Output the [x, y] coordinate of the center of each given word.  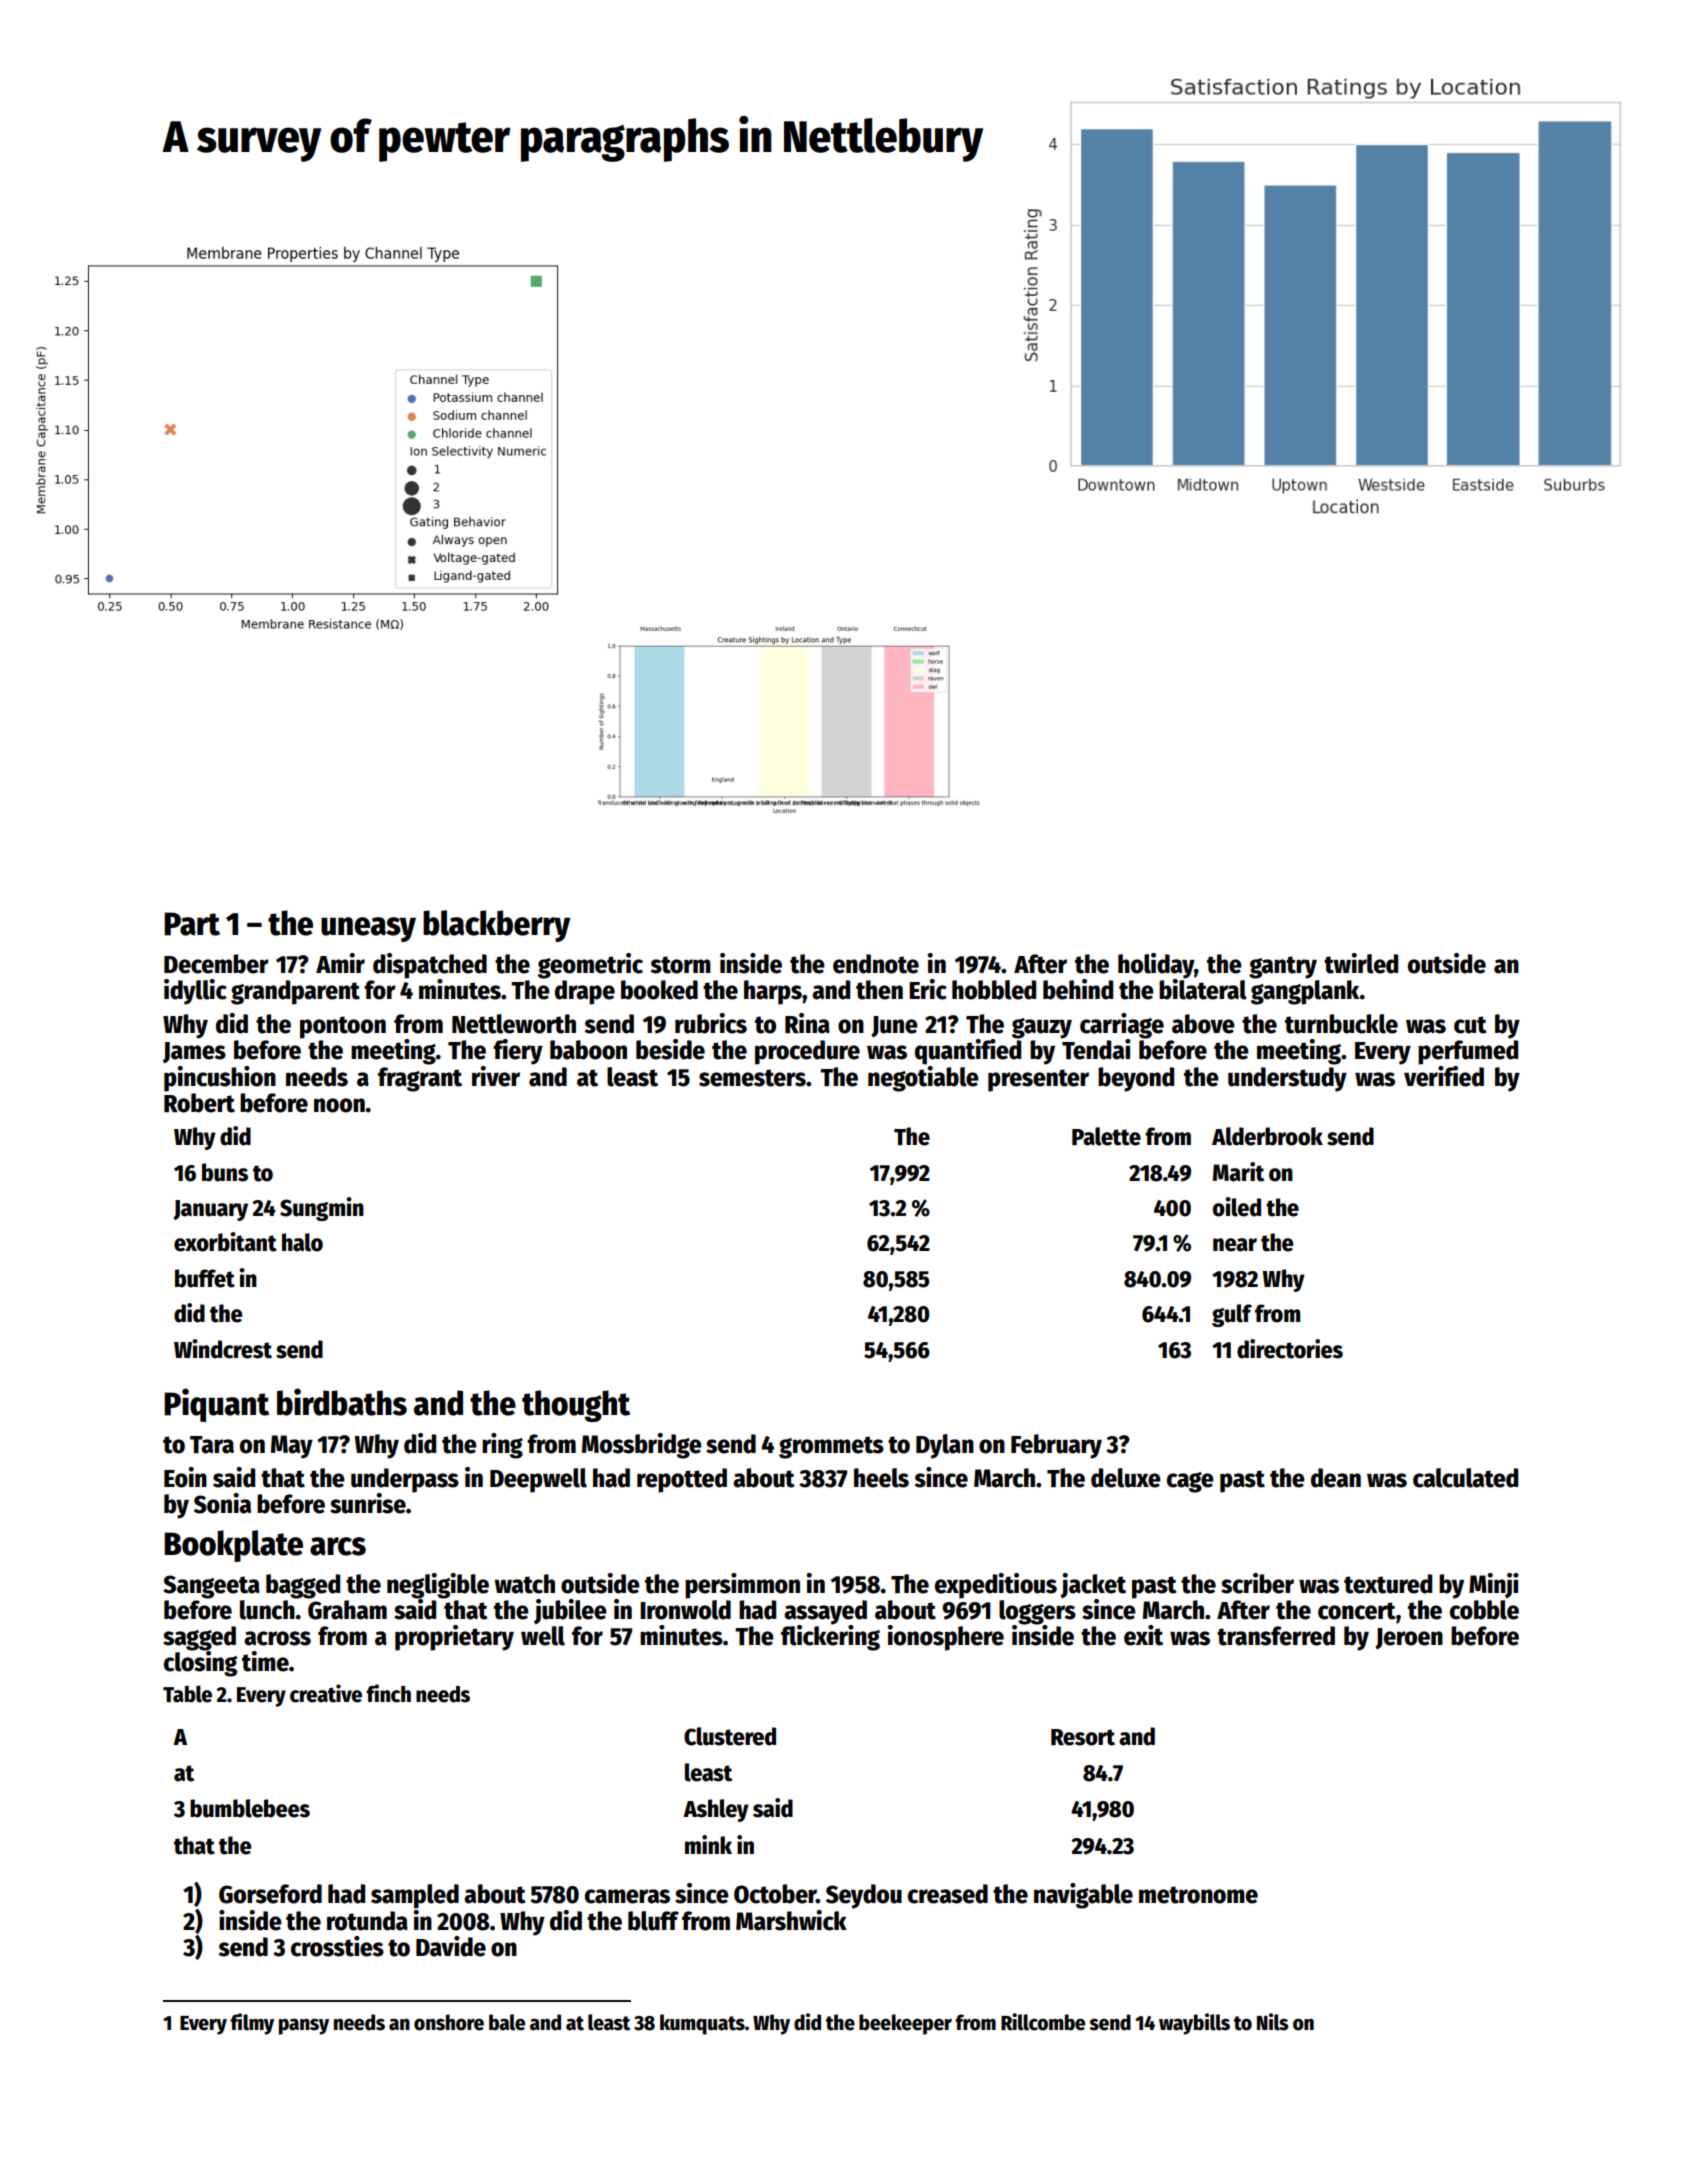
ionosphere [945, 1638]
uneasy [368, 929]
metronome [1198, 1895]
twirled [1361, 963]
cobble [1484, 1610]
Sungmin [322, 1209]
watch [524, 1584]
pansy [304, 2027]
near [1235, 1245]
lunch [267, 1610]
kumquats [702, 2024]
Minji [1494, 1585]
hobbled [994, 990]
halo [302, 1242]
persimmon [742, 1586]
